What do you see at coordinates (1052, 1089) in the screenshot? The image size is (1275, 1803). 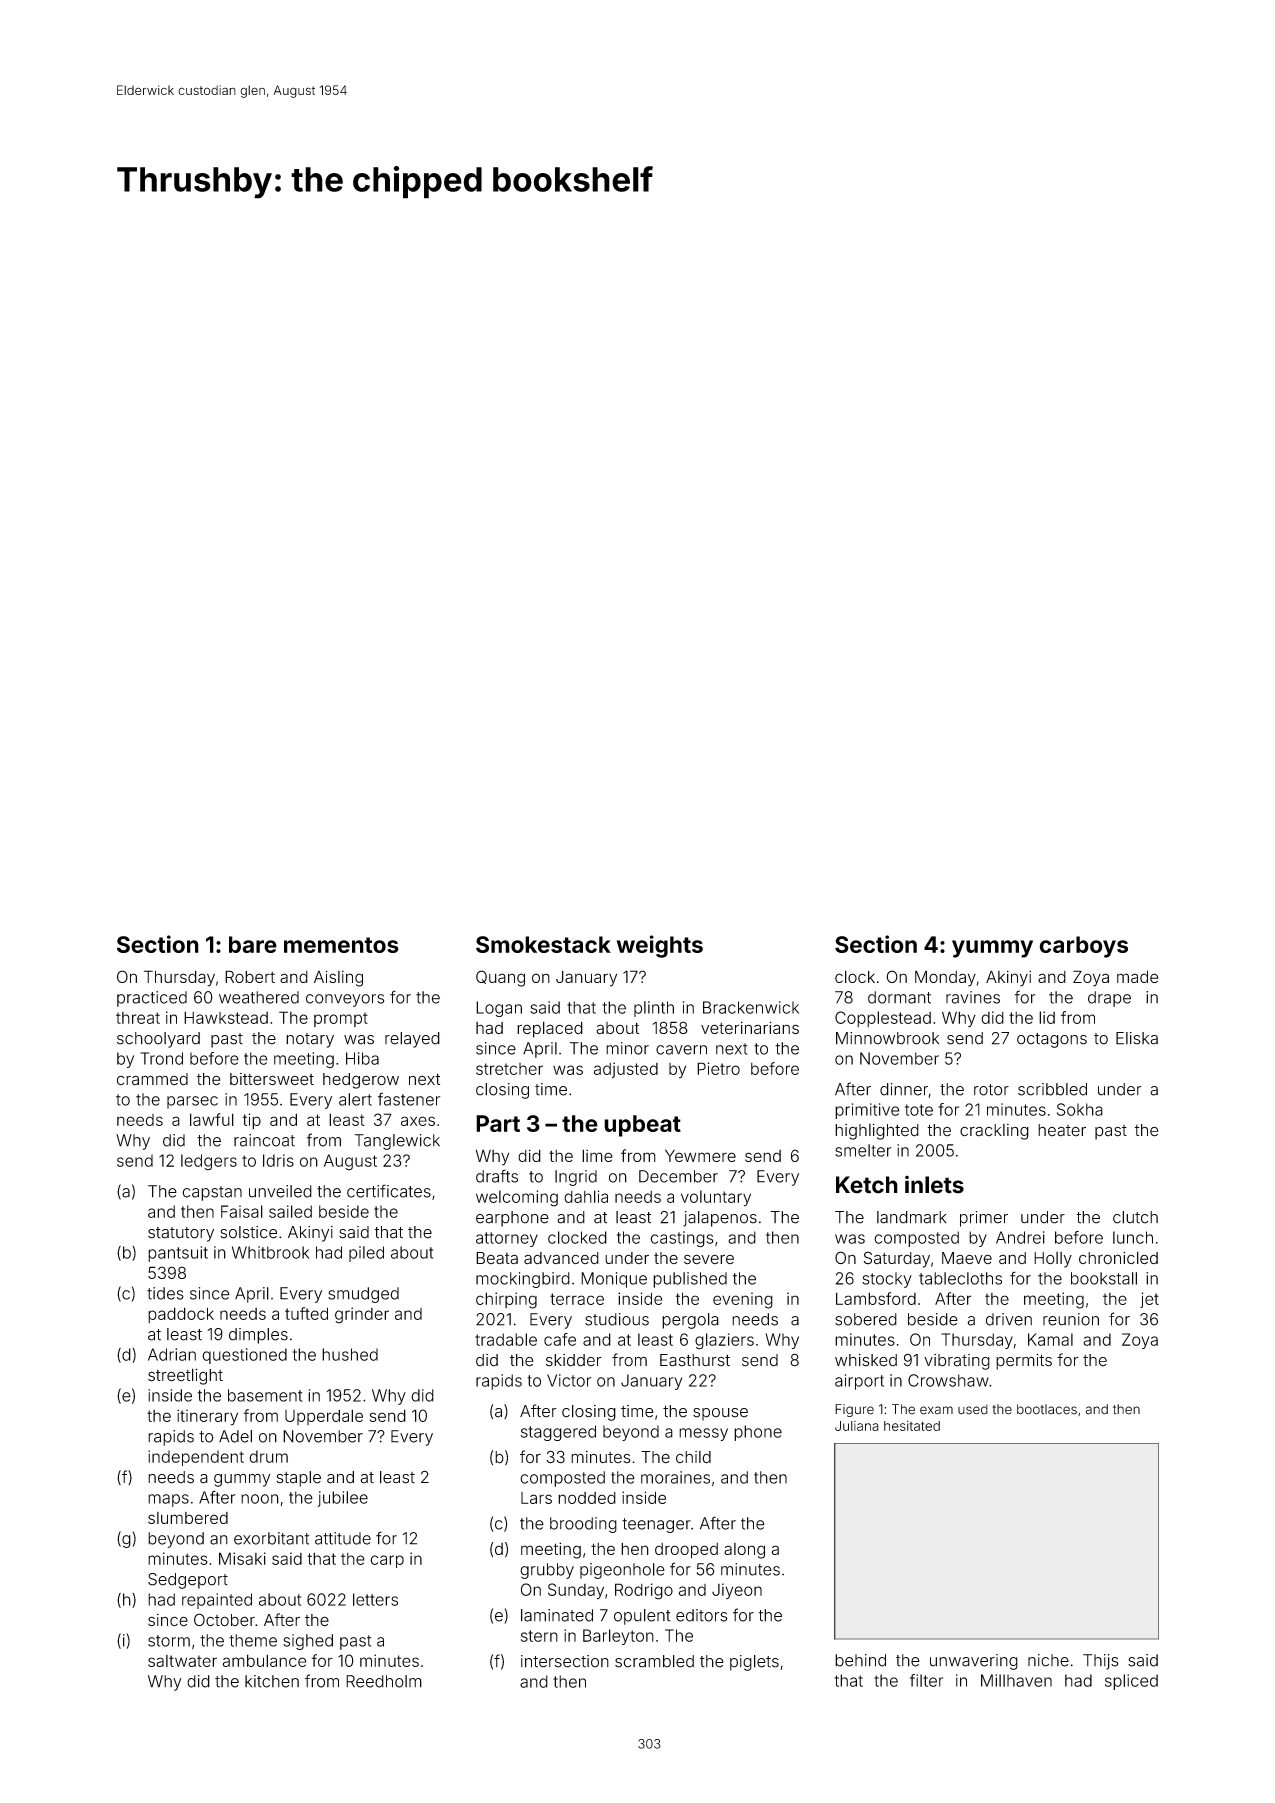 I see `scribbled` at bounding box center [1052, 1089].
